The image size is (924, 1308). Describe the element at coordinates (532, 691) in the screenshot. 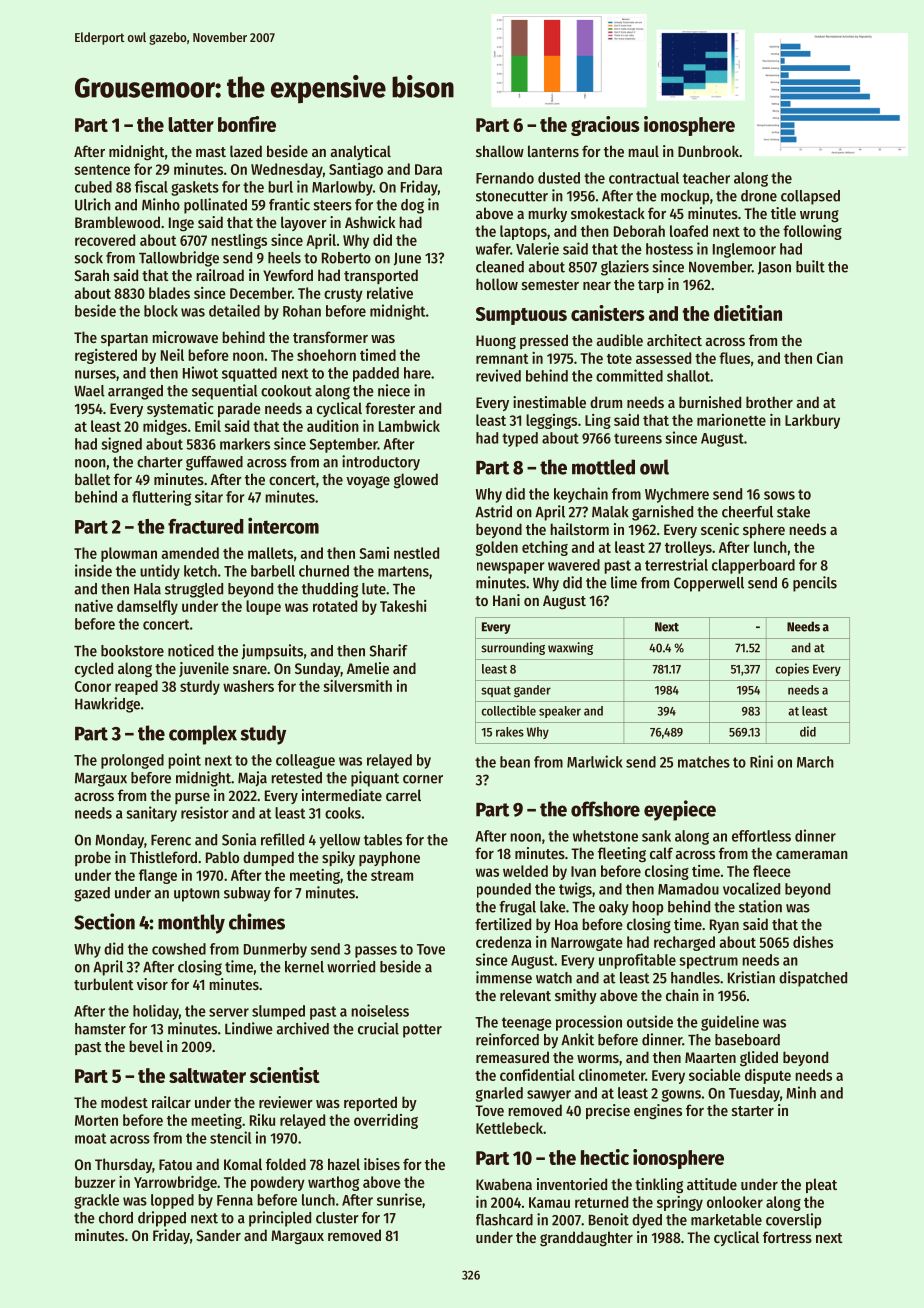

I see `gander` at that location.
